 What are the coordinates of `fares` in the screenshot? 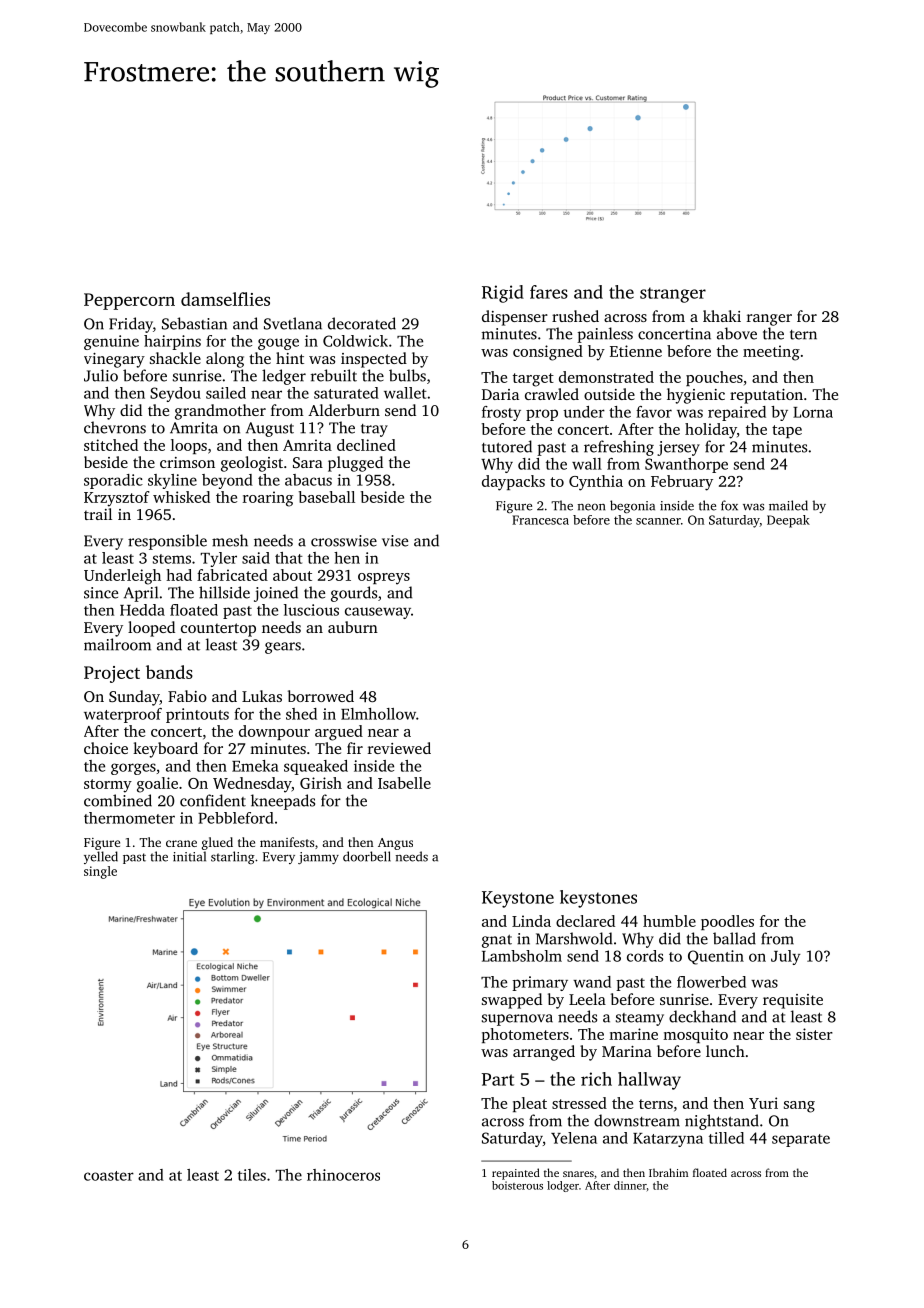 It's located at (549, 292).
